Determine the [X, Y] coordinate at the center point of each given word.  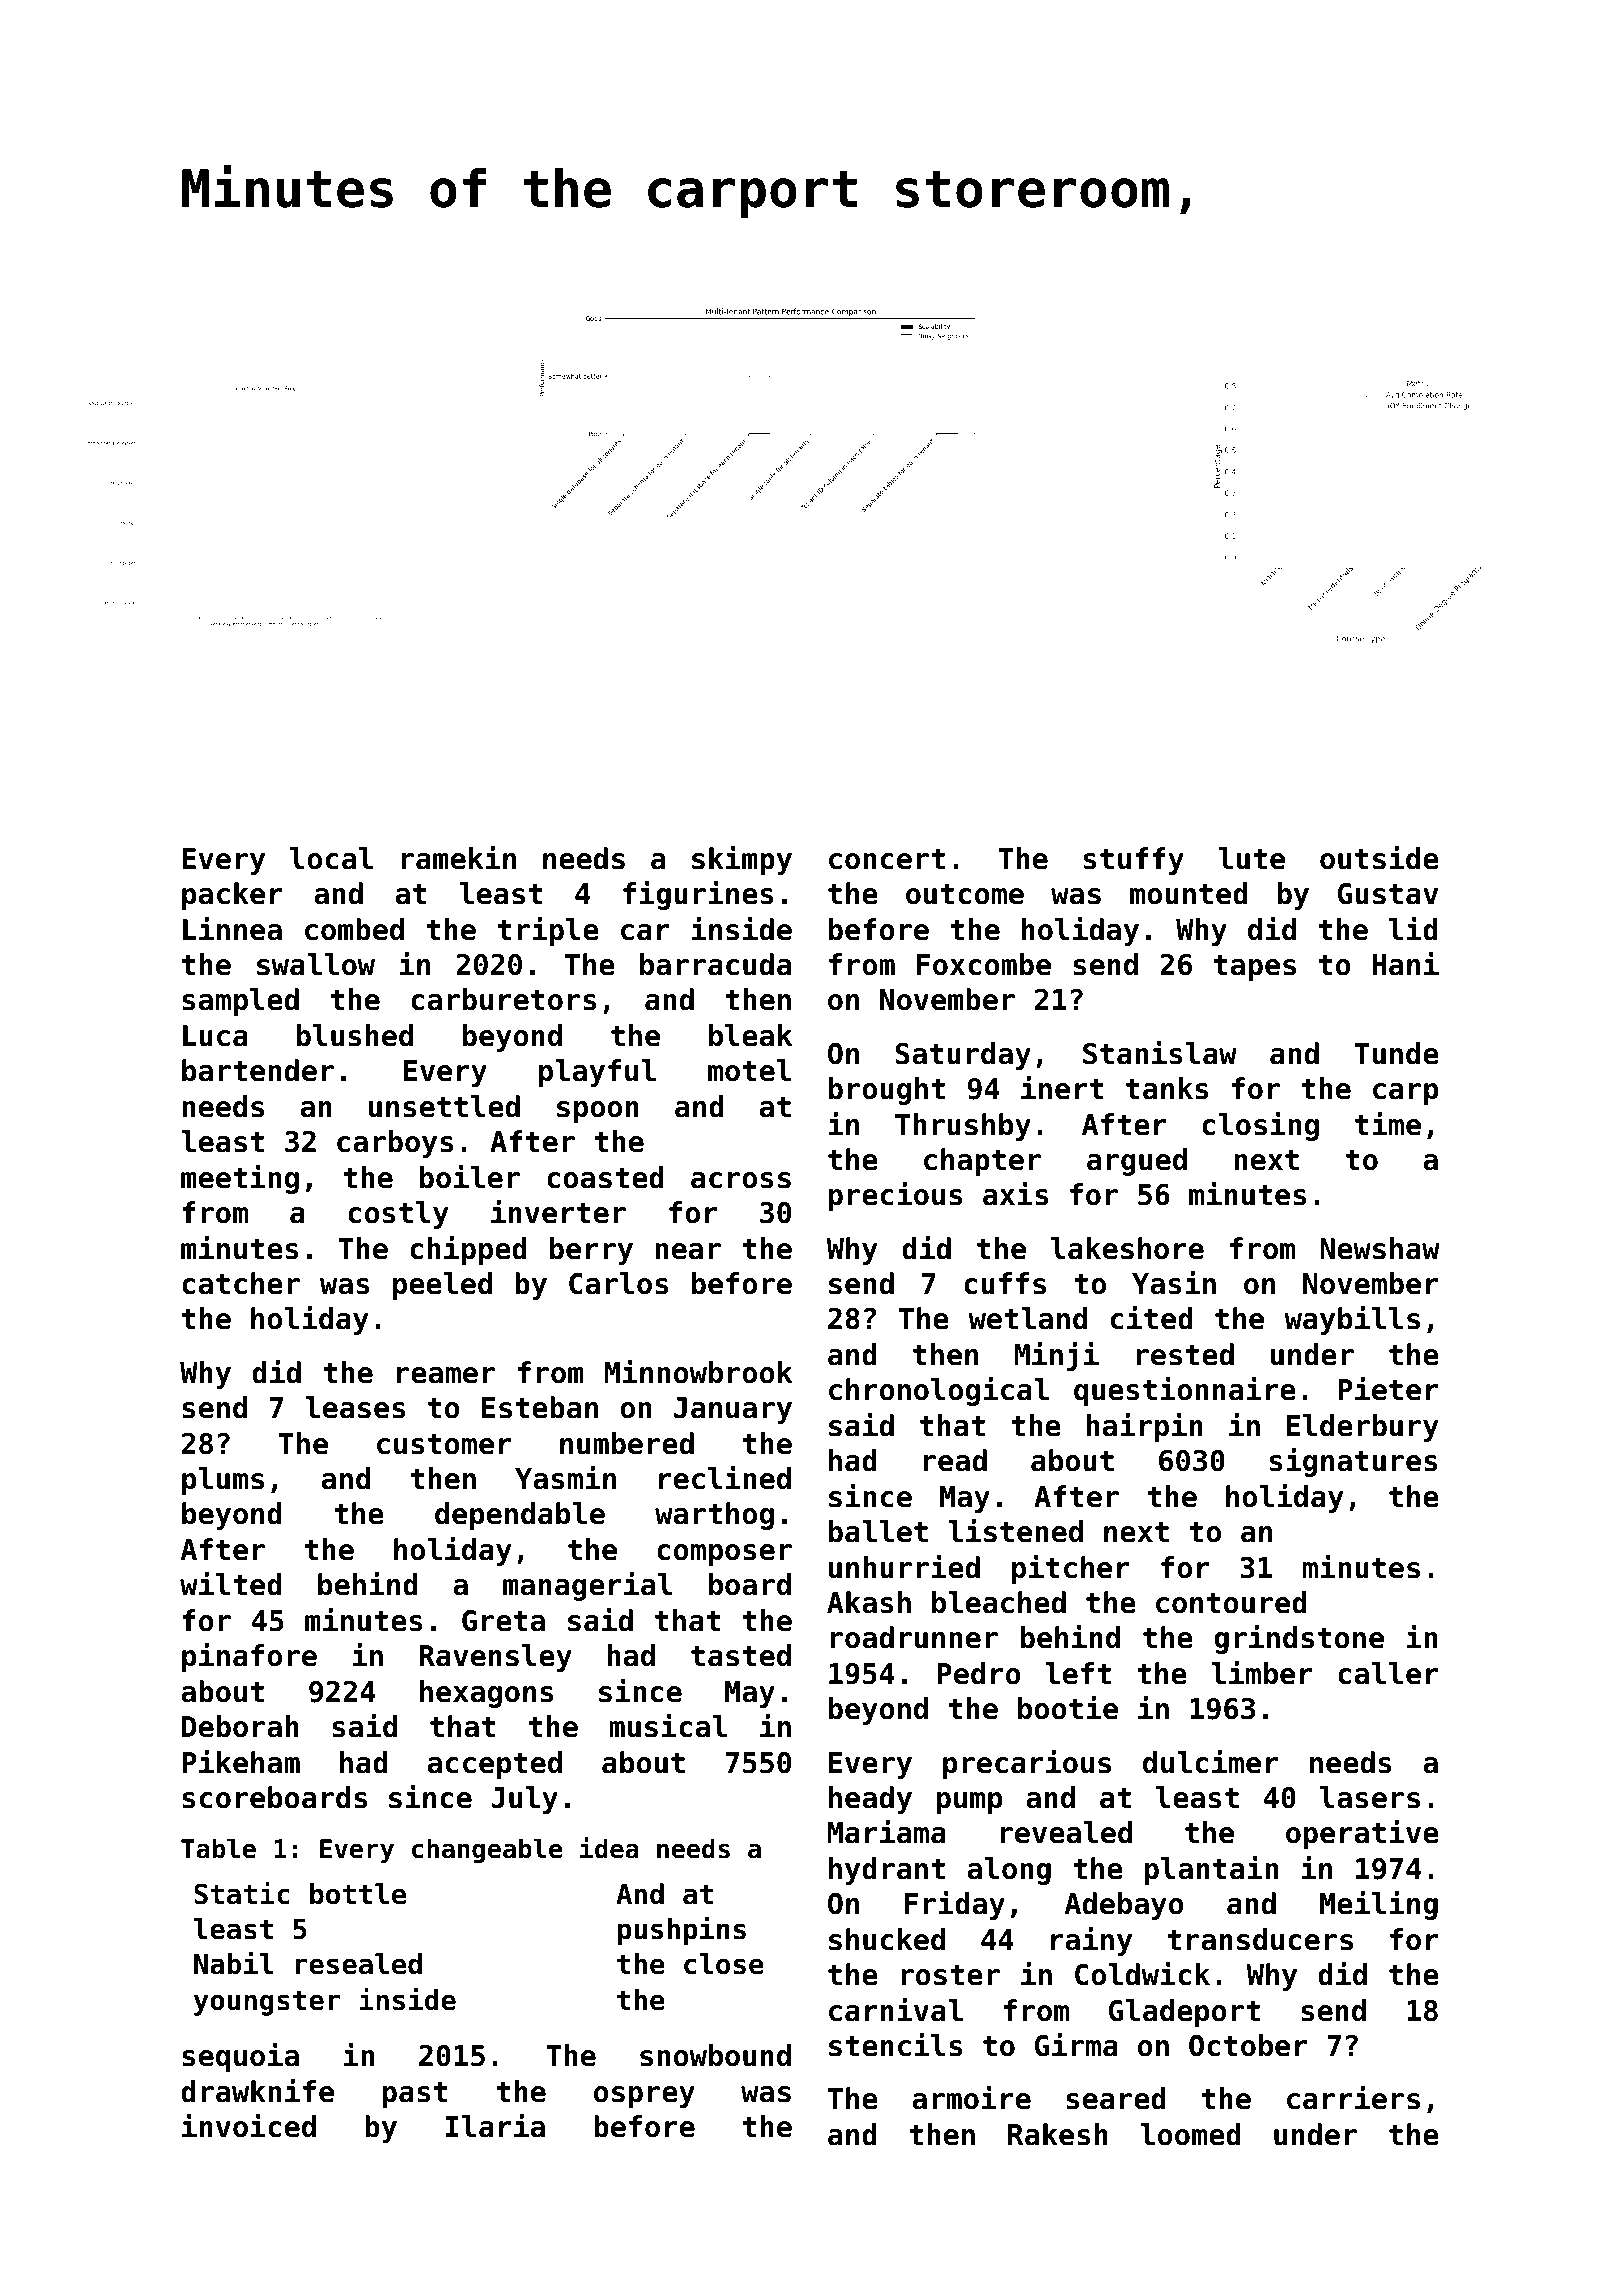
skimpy [742, 860]
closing [1260, 1126]
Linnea [232, 929]
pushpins [682, 1930]
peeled [442, 1286]
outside [1379, 858]
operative [1362, 1834]
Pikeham [241, 1762]
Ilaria [495, 2126]
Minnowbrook [698, 1372]
